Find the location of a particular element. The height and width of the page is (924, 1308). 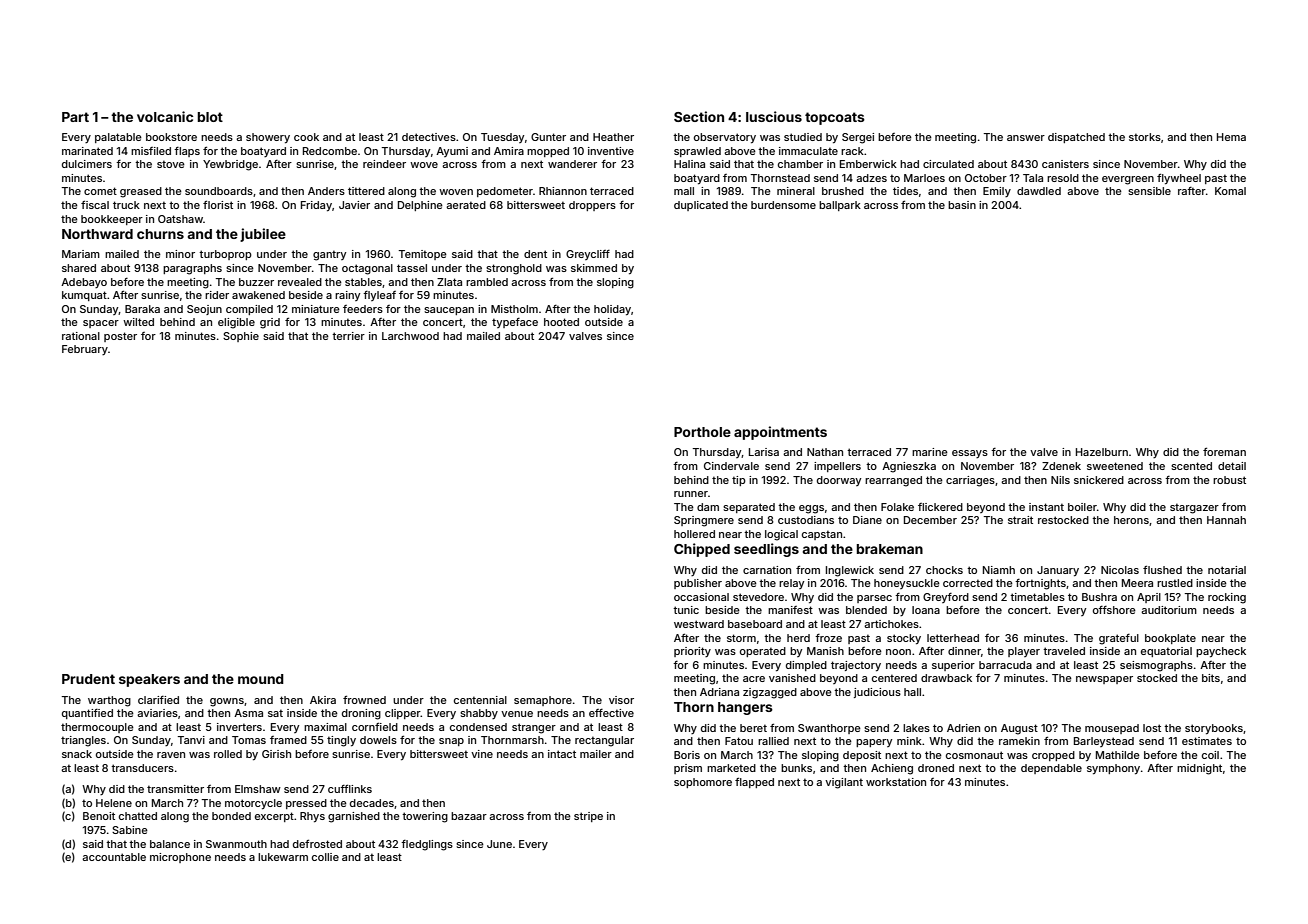

February is located at coordinates (85, 350).
